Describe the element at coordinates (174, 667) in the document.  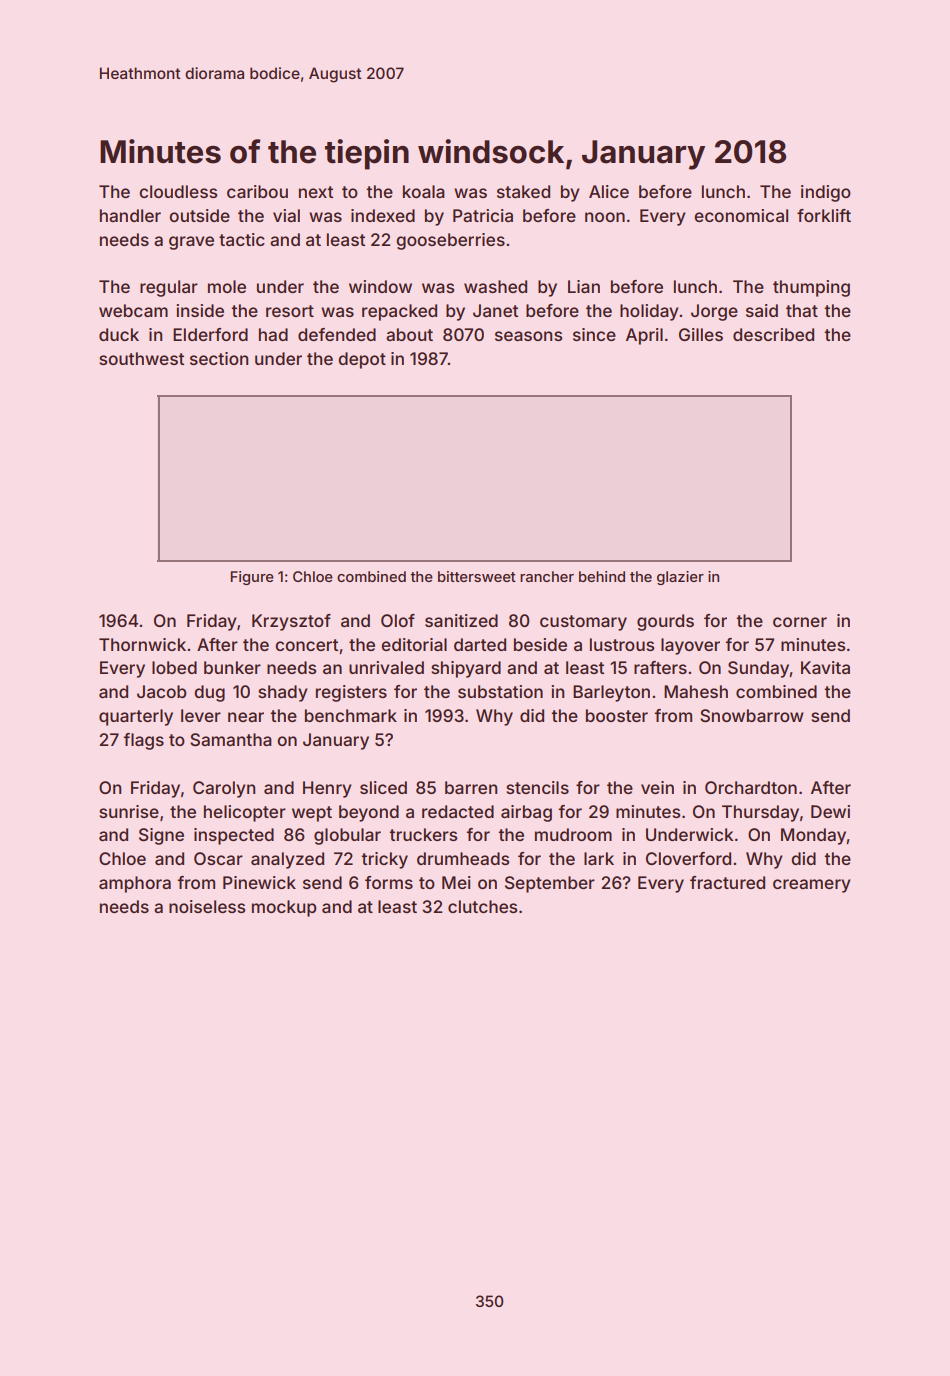
I see `lobed` at that location.
